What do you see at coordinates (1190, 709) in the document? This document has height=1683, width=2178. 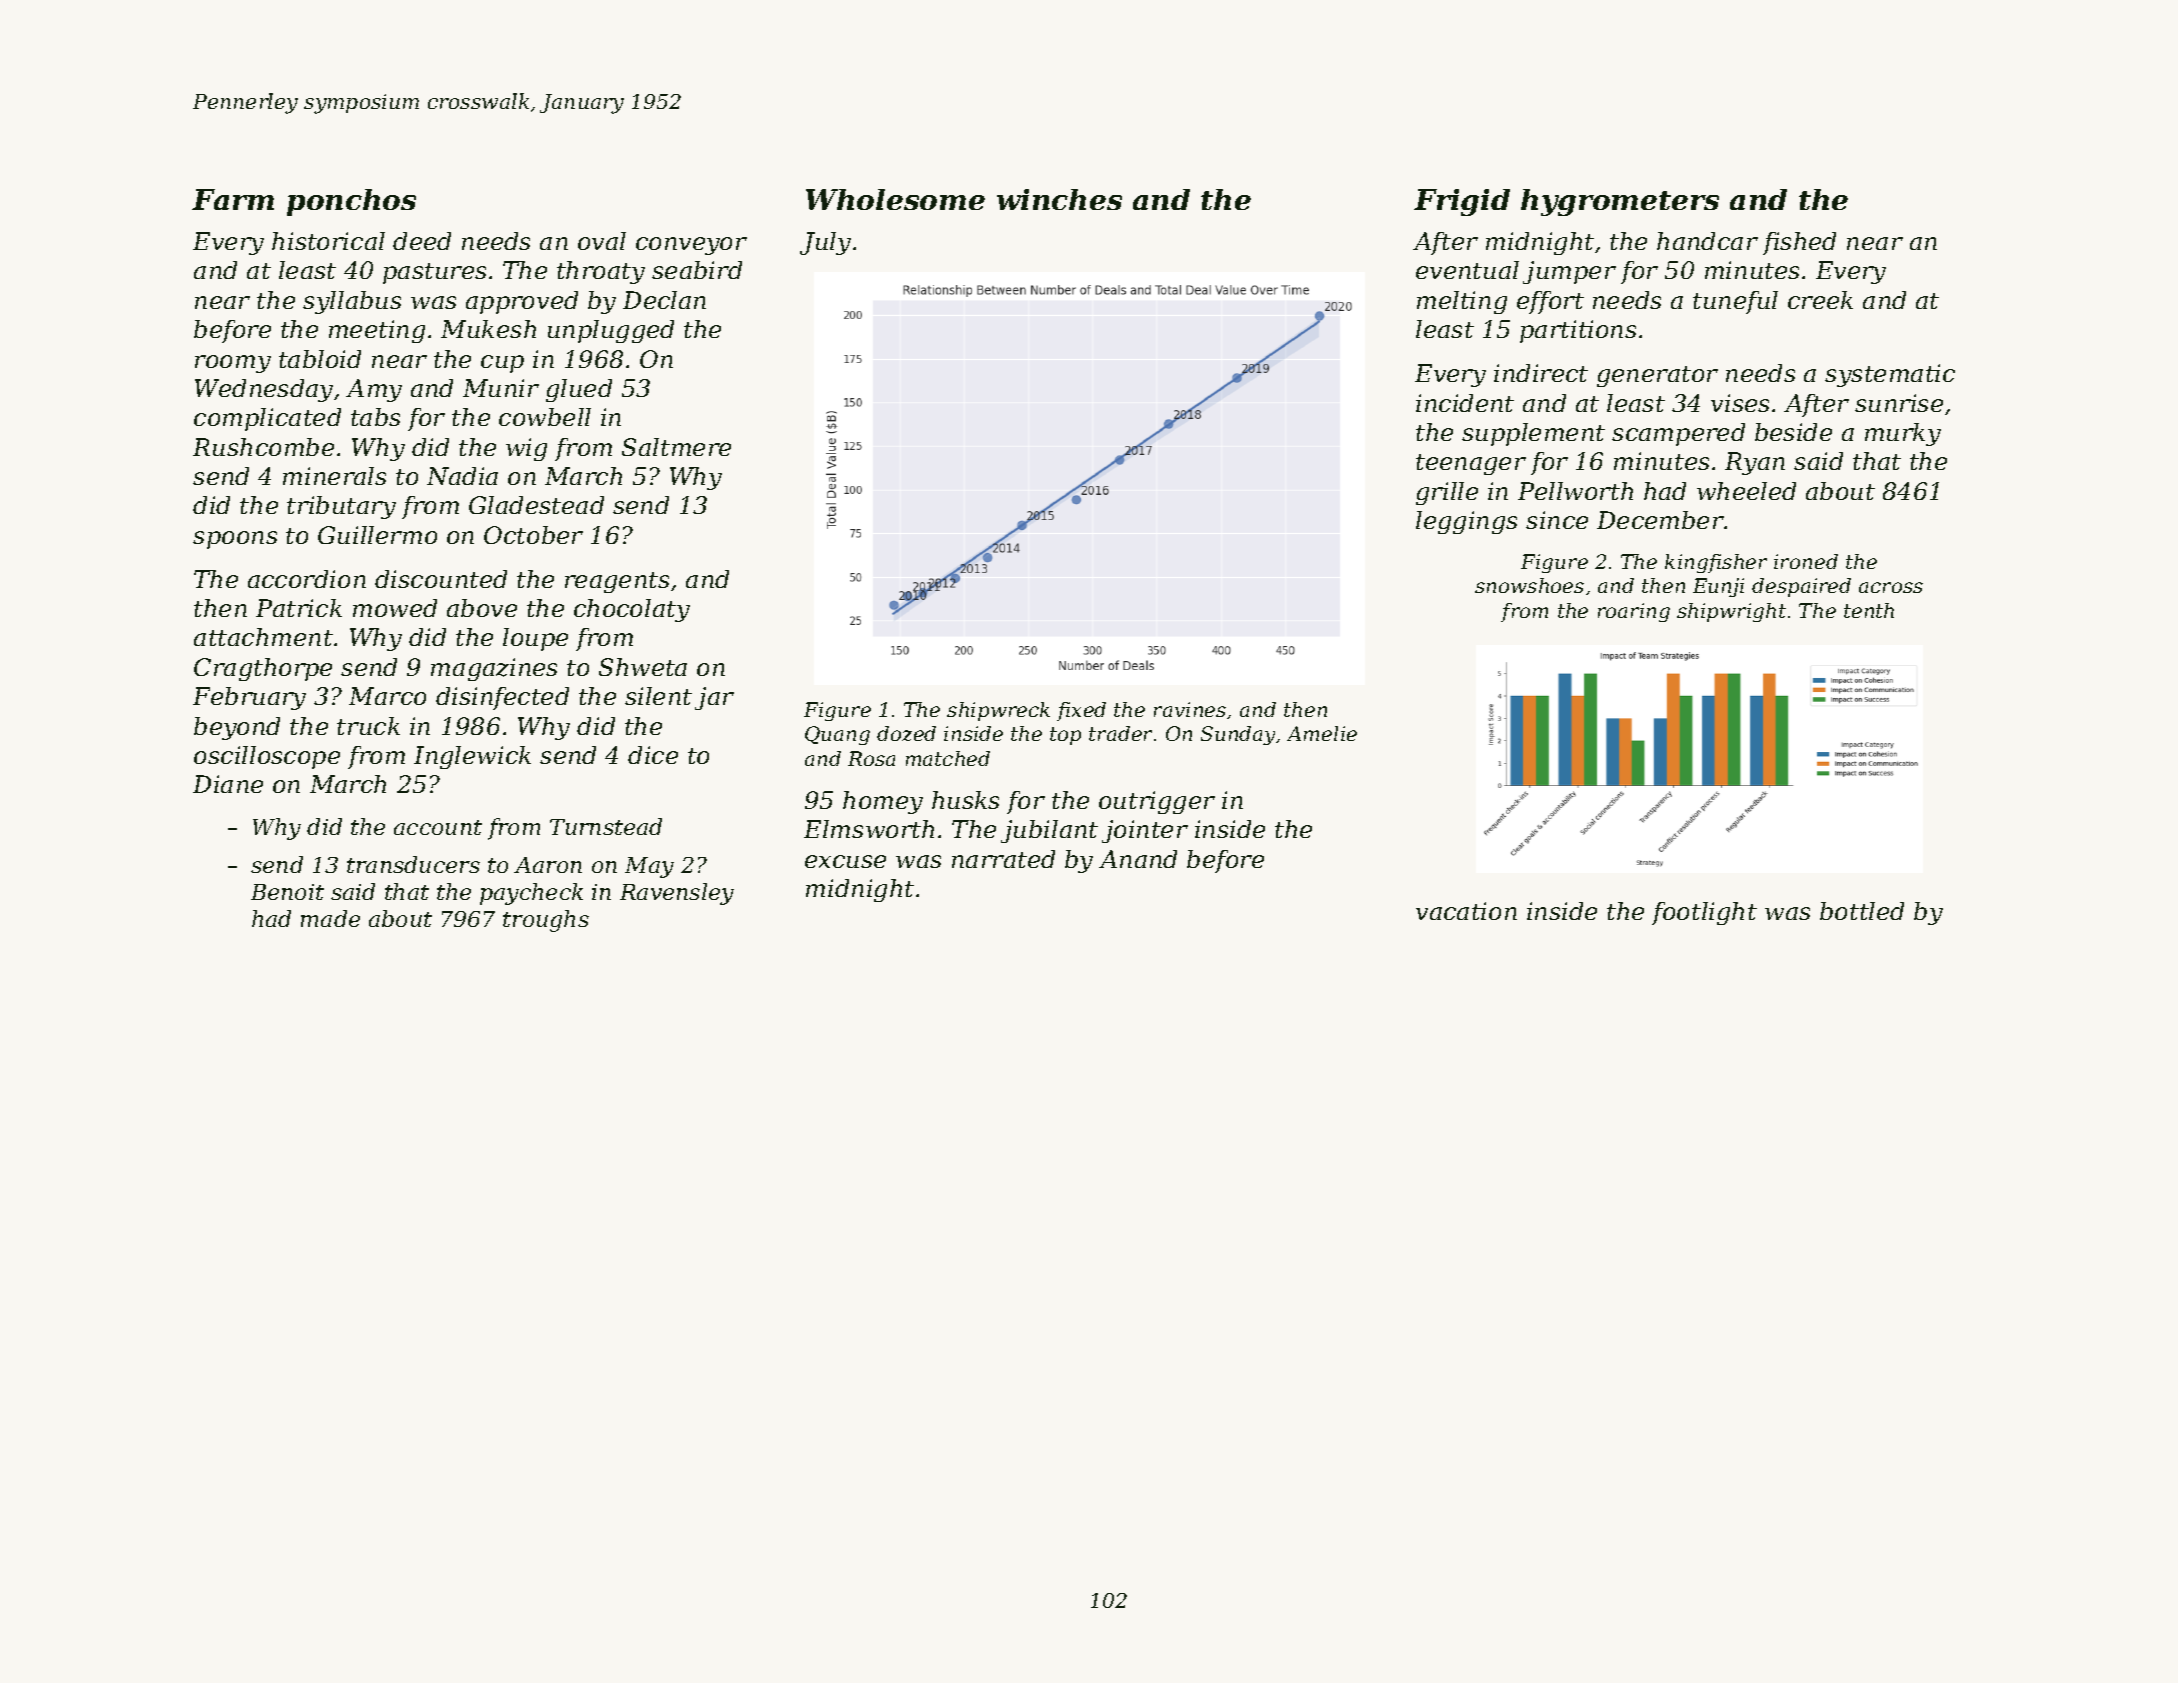 I see `ravines` at bounding box center [1190, 709].
